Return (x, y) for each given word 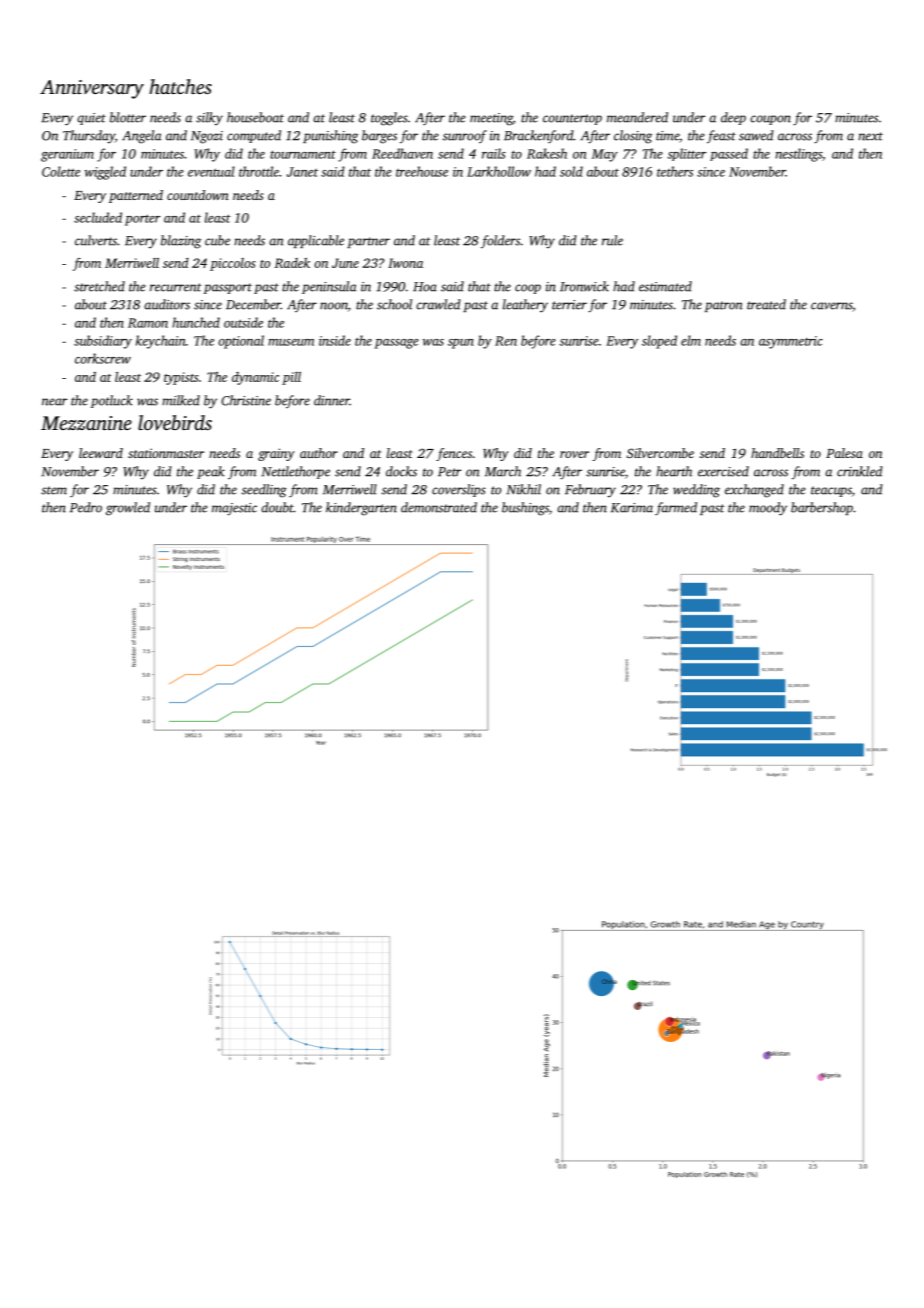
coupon (770, 120)
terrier (569, 305)
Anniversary (92, 89)
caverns (832, 307)
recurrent (176, 287)
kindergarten (361, 509)
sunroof (465, 136)
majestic (234, 509)
